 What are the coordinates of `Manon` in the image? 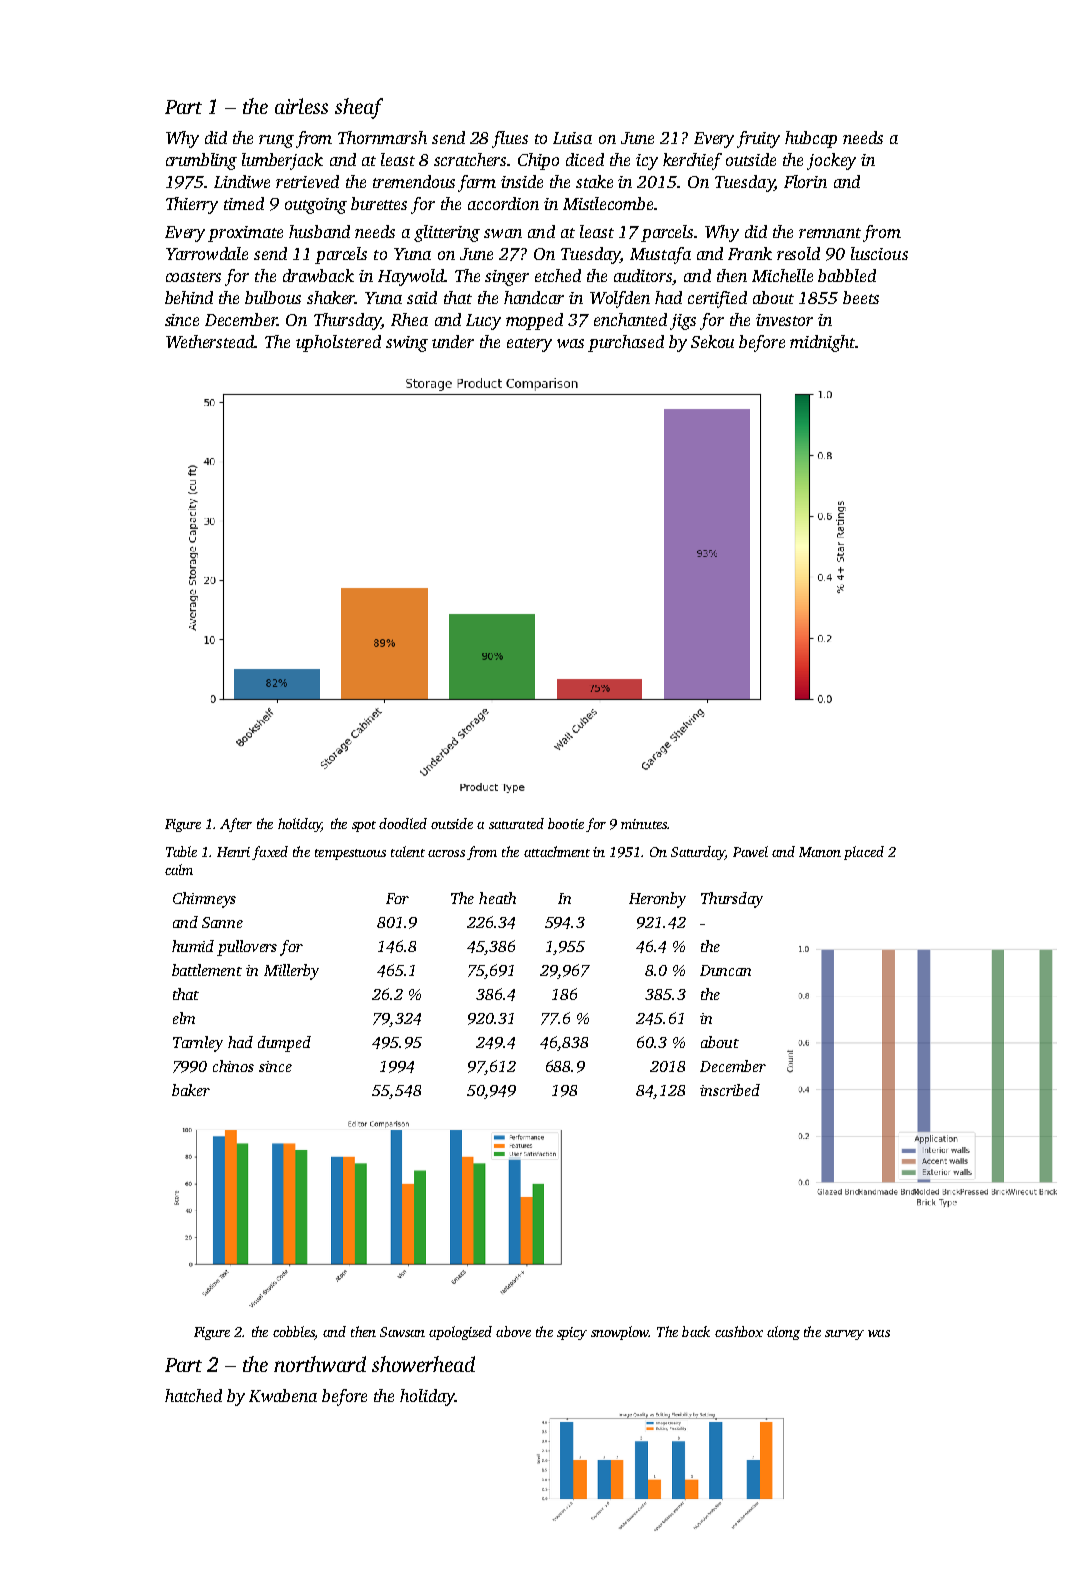 It's located at (820, 852).
